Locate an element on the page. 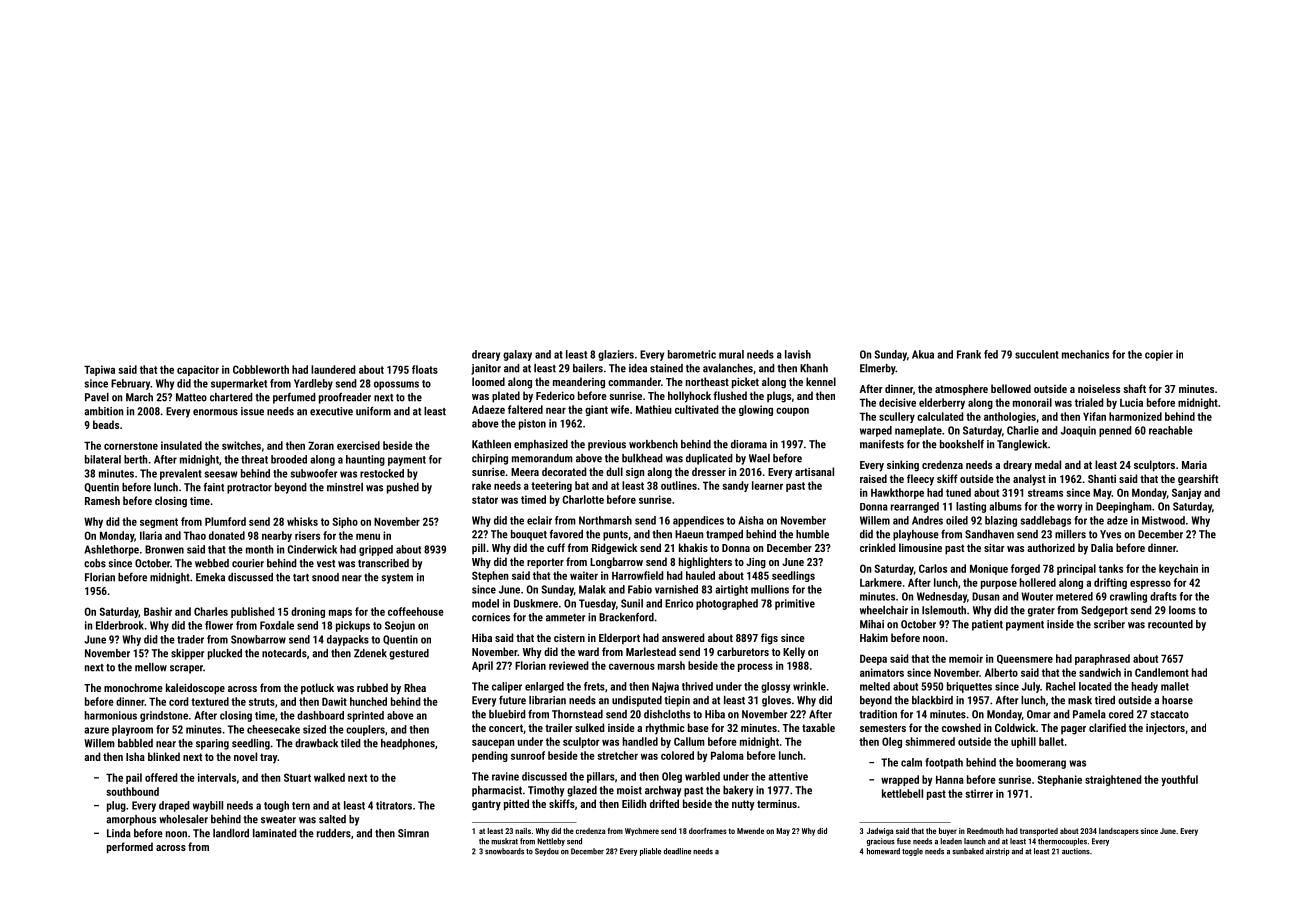 This image has height=924, width=1308. pliable is located at coordinates (650, 852).
